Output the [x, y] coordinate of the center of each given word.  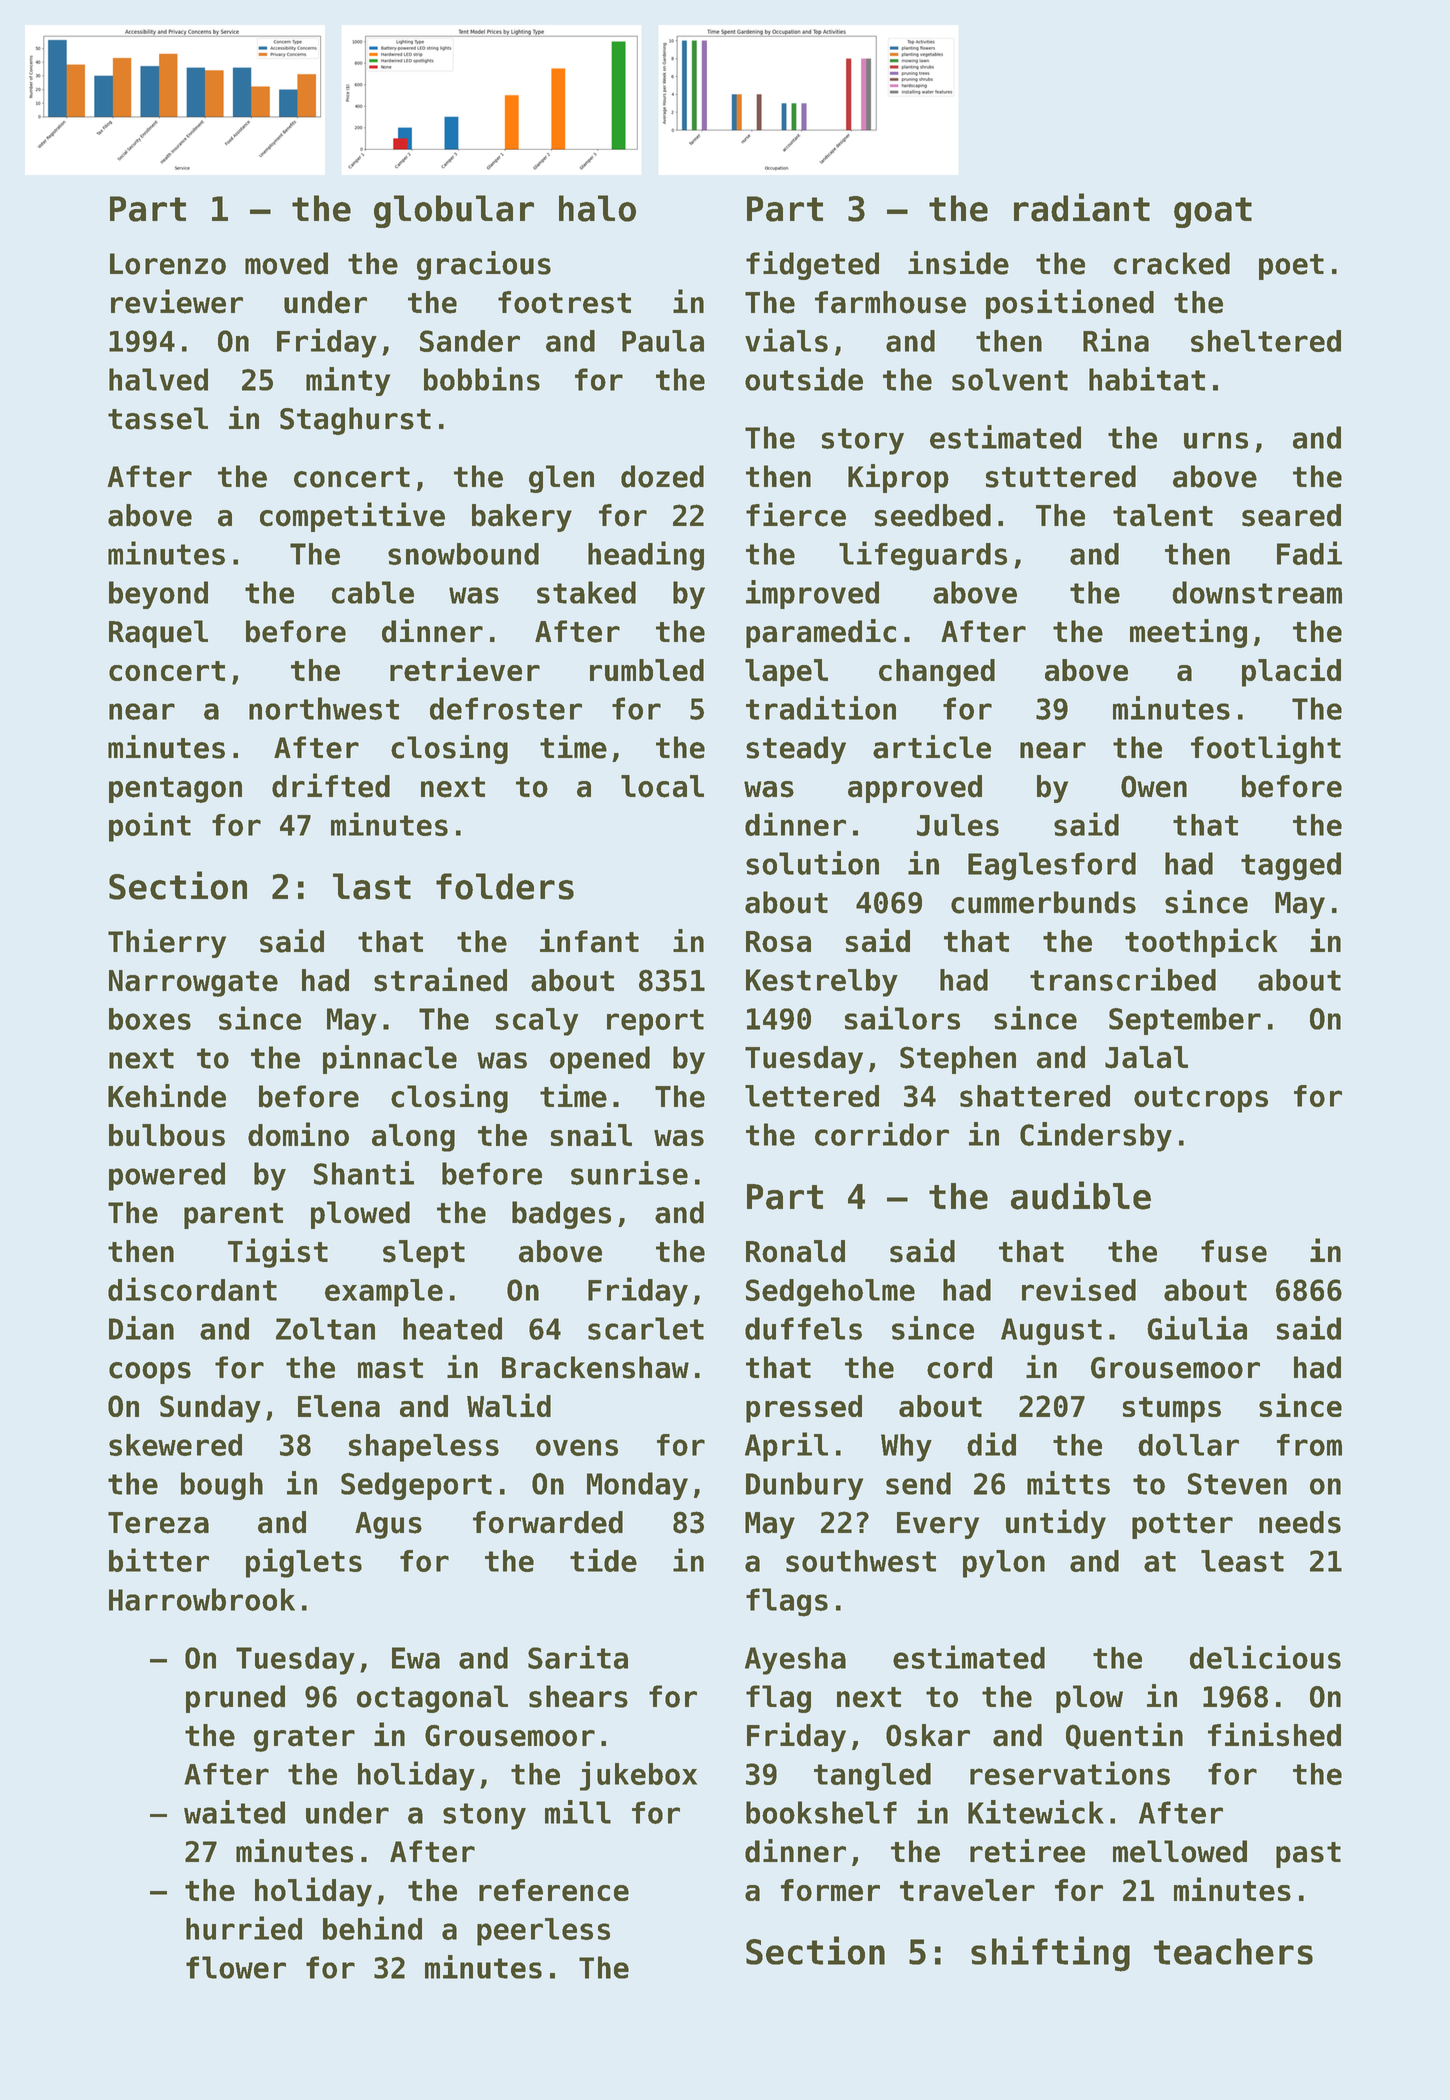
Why [906, 1448]
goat [1213, 212]
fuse [1234, 1251]
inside [958, 263]
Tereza [158, 1523]
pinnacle [390, 1059]
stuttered [1061, 476]
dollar [1188, 1445]
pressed [804, 1409]
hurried [244, 1928]
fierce [796, 514]
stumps [1172, 1410]
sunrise [629, 1173]
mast [390, 1368]
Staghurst [355, 421]
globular [454, 211]
